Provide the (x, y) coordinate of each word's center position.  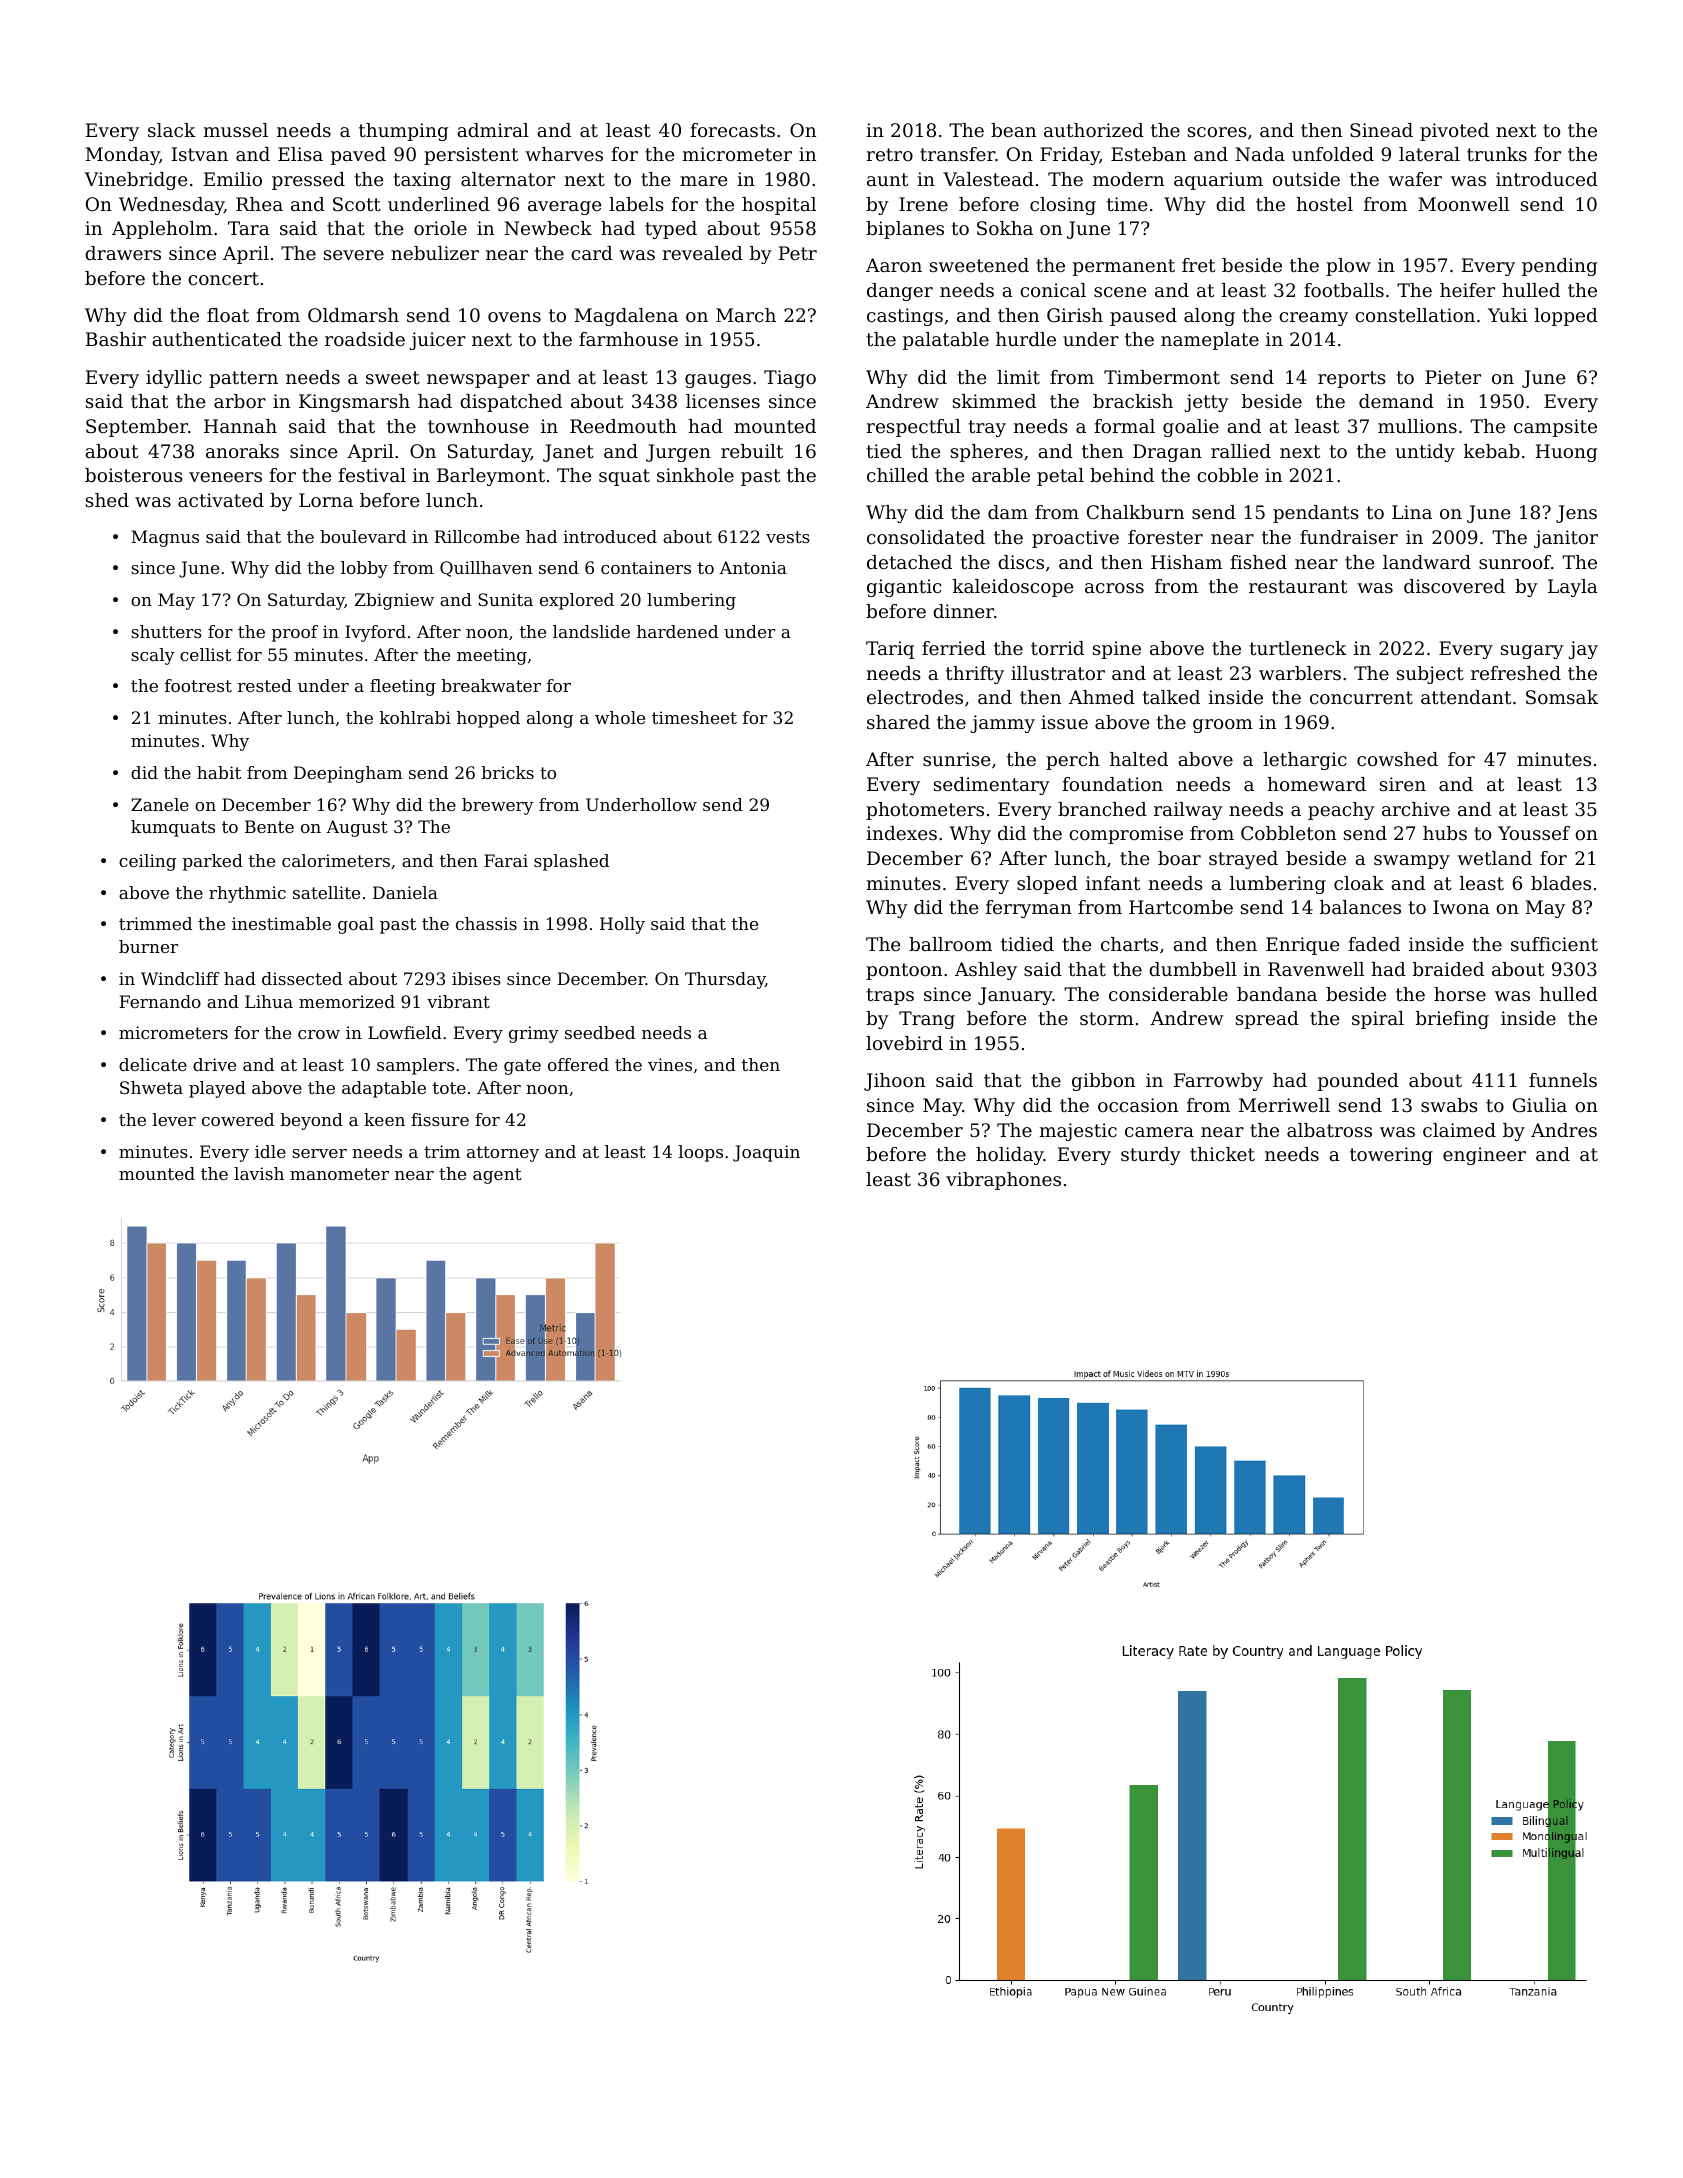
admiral (493, 130)
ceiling (147, 862)
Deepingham (348, 774)
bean (1013, 130)
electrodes (915, 697)
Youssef (1534, 833)
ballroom (950, 944)
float (228, 315)
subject (1430, 675)
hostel (1324, 204)
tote (449, 1088)
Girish (1075, 315)
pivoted (1454, 132)
